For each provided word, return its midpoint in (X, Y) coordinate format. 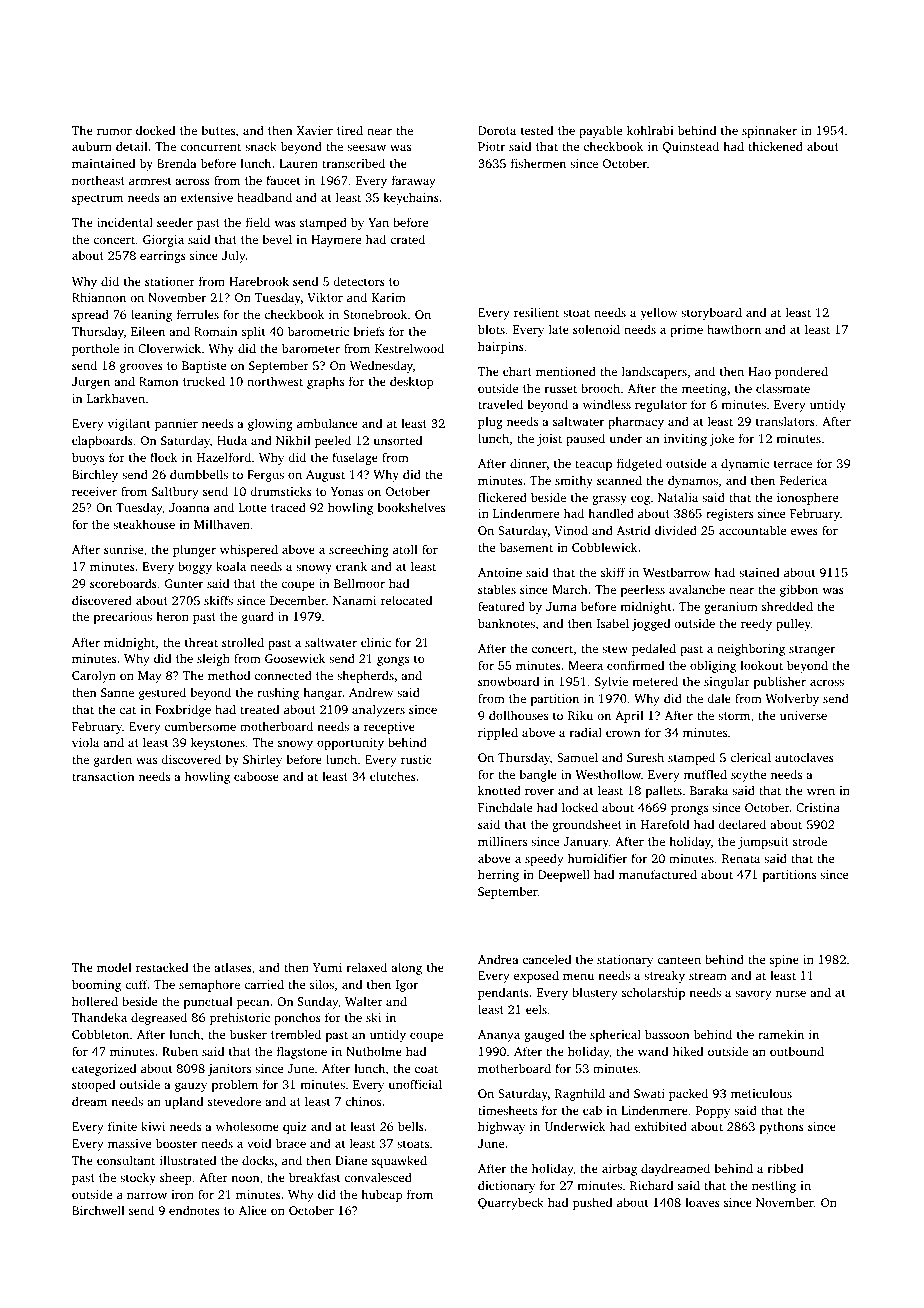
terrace (793, 464)
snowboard (508, 681)
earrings (163, 257)
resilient (536, 312)
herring (498, 875)
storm (734, 716)
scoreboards (123, 583)
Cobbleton (100, 1034)
